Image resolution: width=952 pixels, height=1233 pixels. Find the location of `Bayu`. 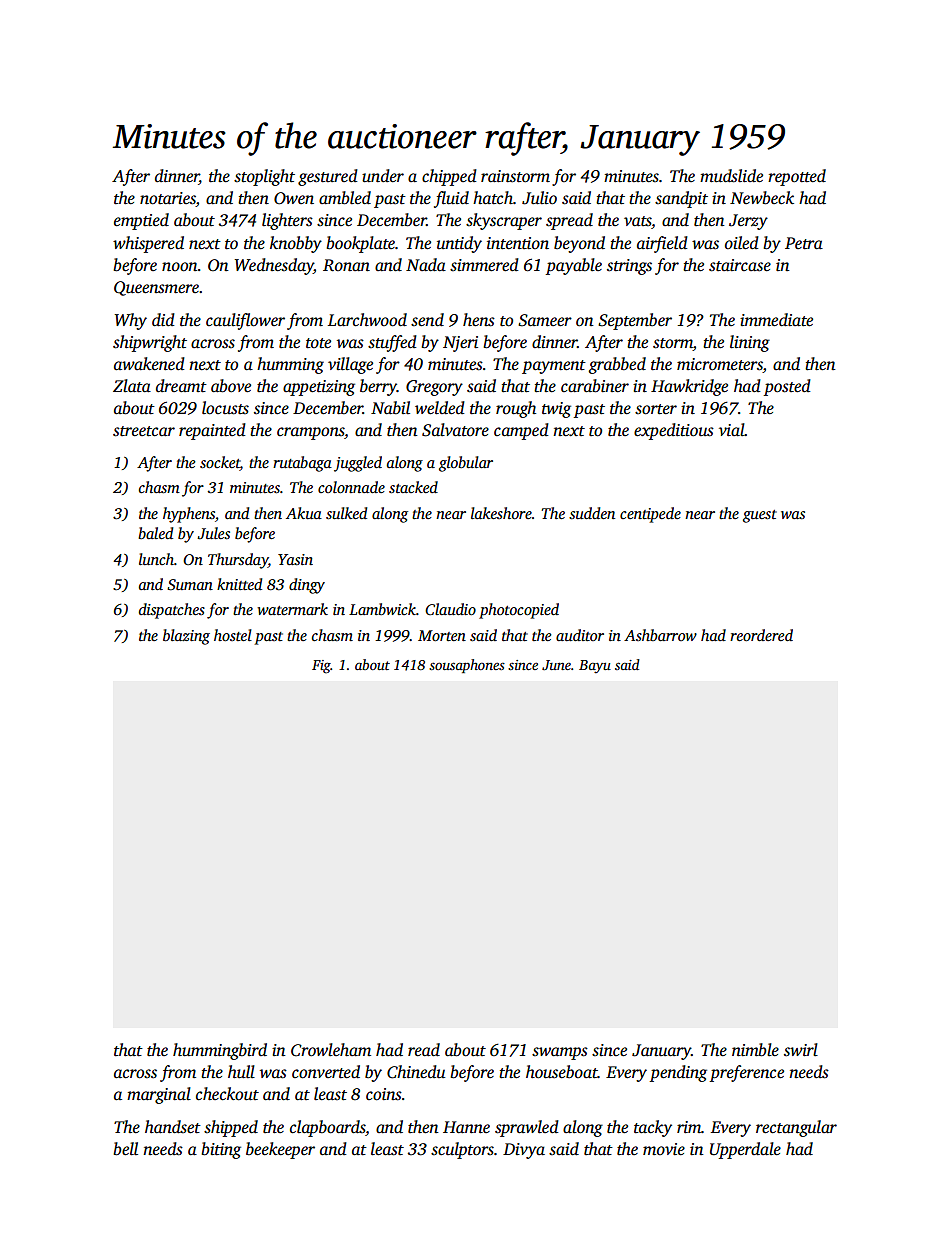

Bayu is located at coordinates (595, 667).
